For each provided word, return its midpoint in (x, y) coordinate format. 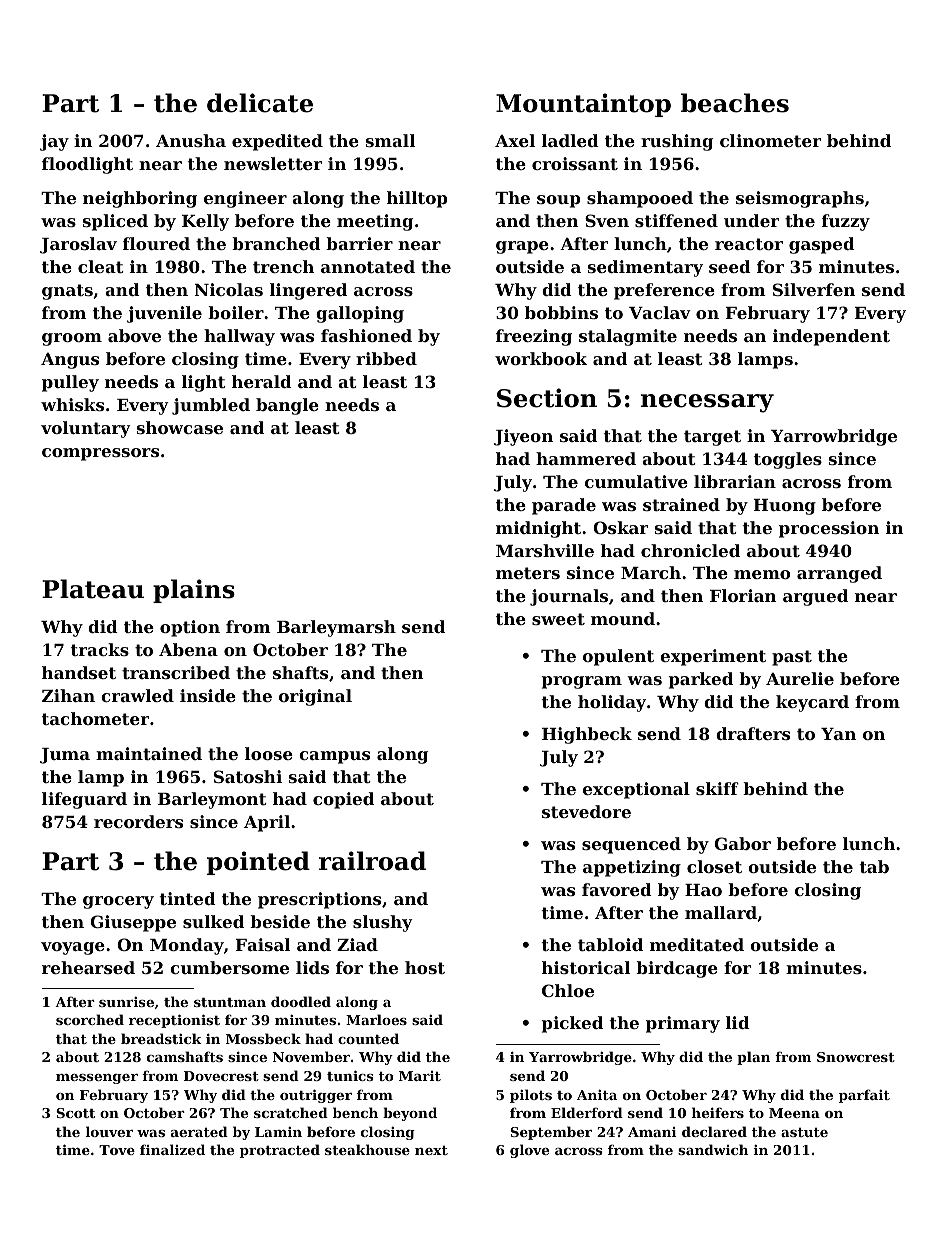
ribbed (386, 358)
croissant (575, 163)
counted (368, 1038)
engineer (245, 199)
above (134, 335)
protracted (280, 1151)
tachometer (95, 718)
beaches (735, 103)
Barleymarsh (336, 628)
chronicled (690, 550)
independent (831, 337)
